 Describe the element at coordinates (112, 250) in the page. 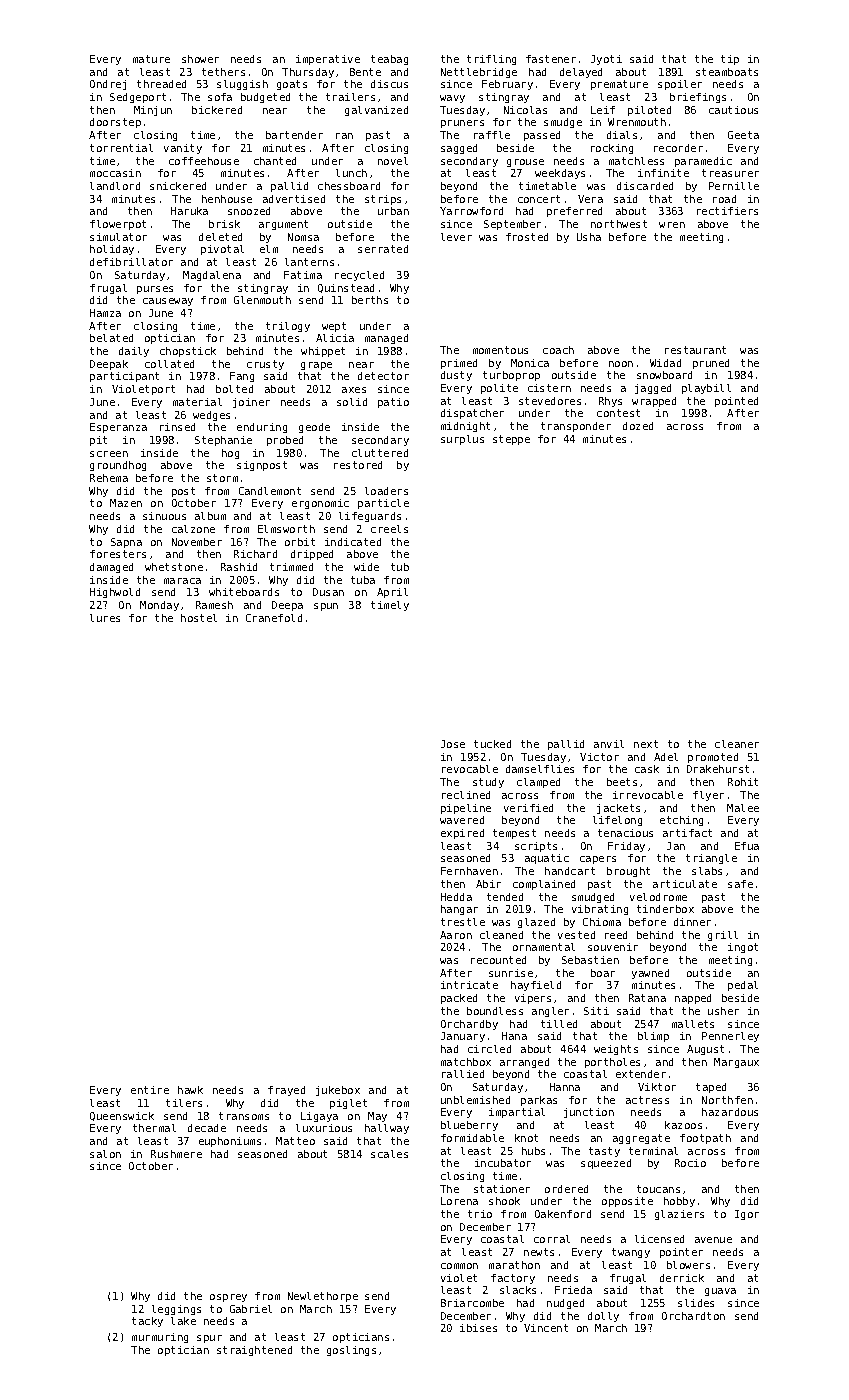

I see `holiday` at that location.
